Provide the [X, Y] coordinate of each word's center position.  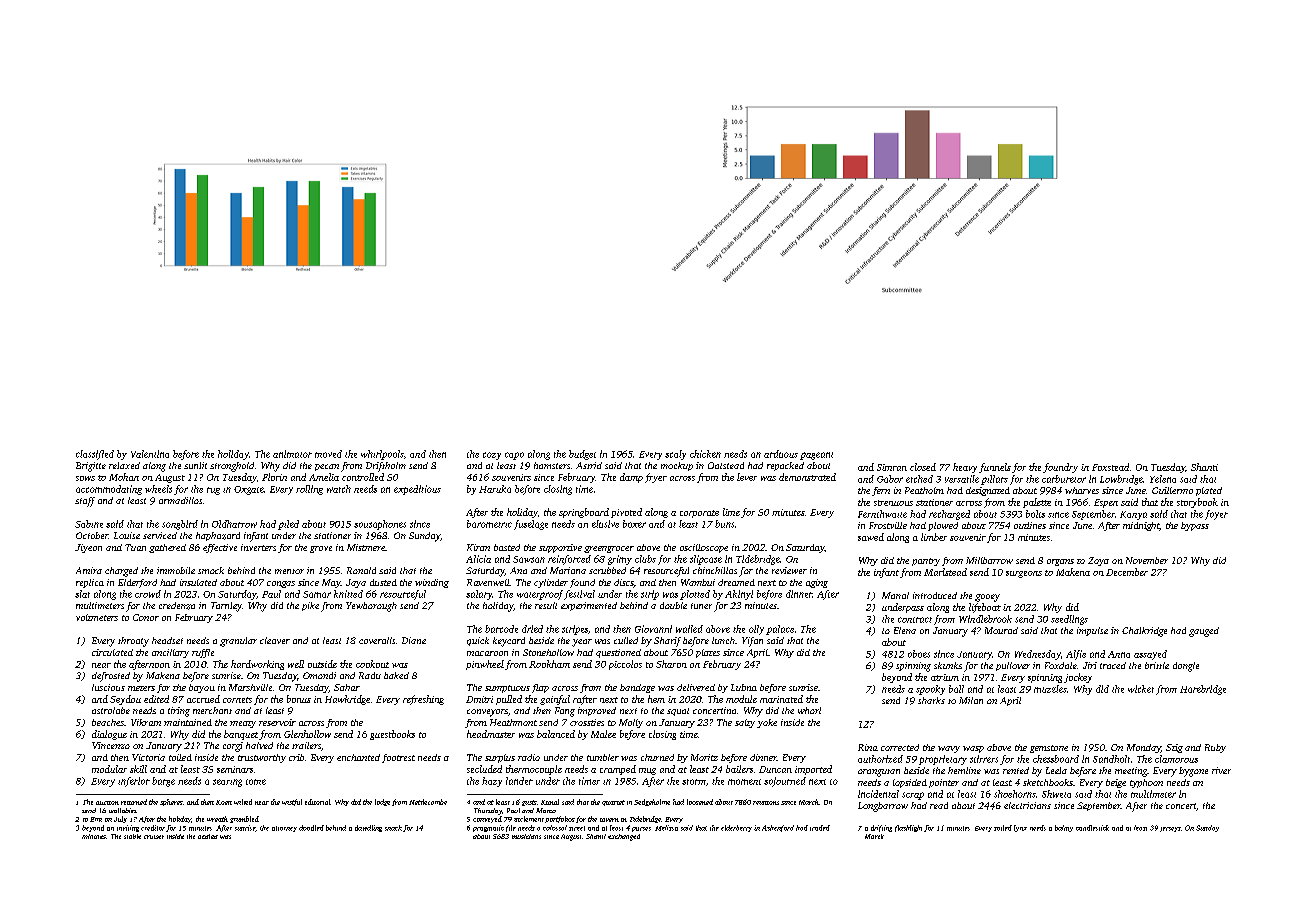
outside [322, 664]
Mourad [1001, 630]
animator [292, 454]
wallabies [123, 810]
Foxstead [1110, 467]
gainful [555, 700]
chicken [705, 454]
